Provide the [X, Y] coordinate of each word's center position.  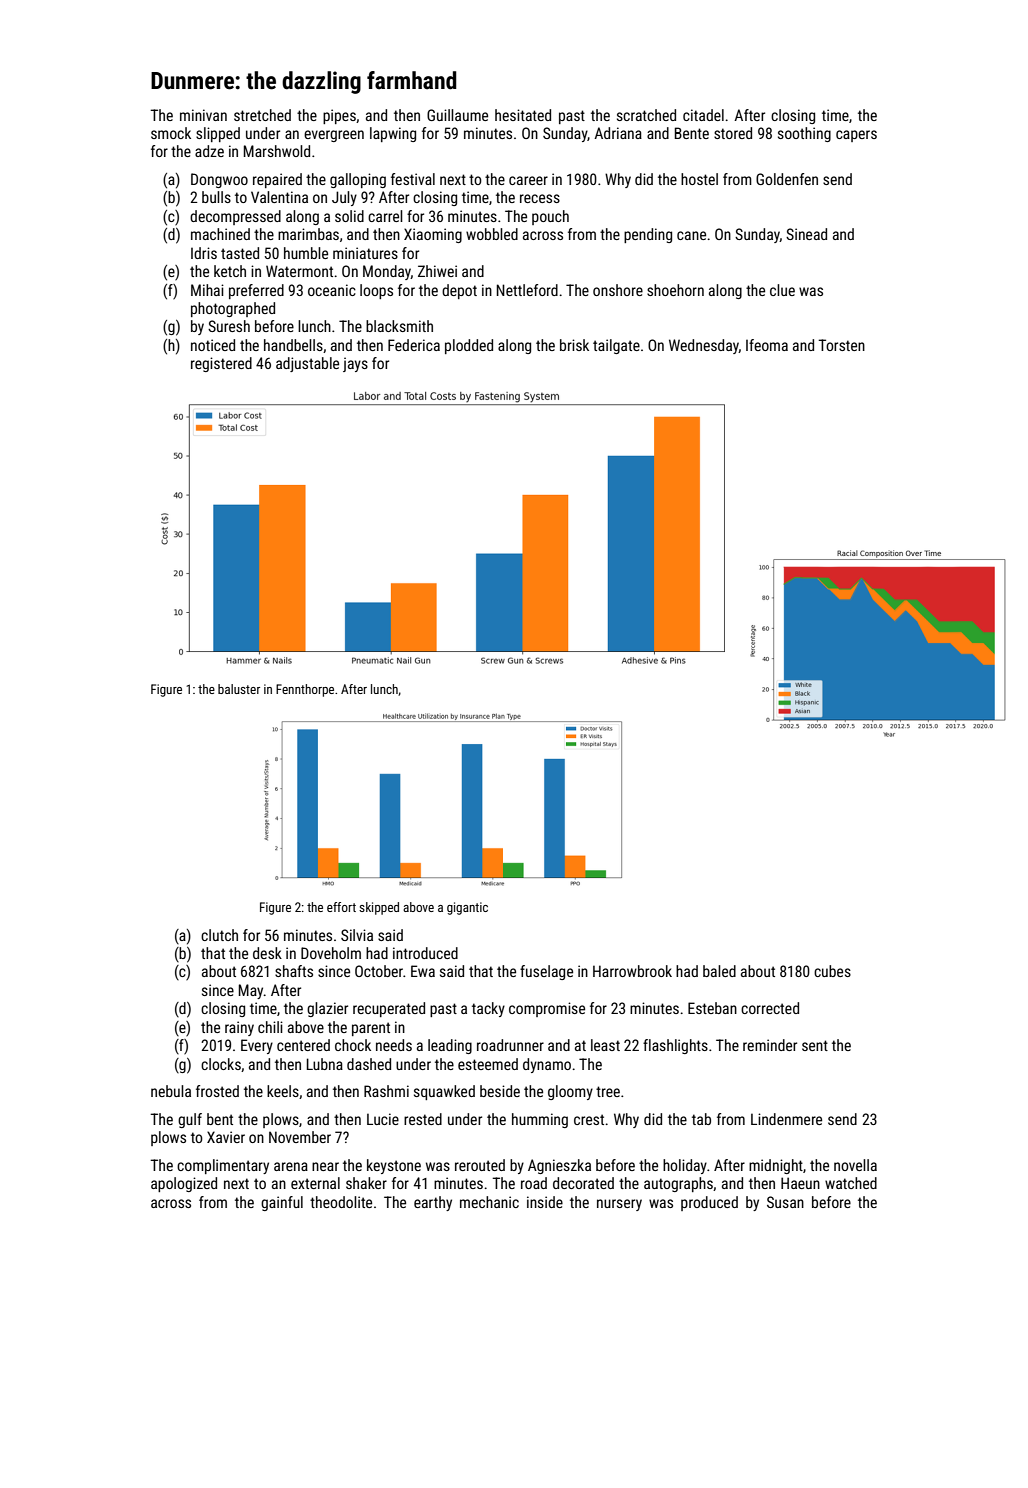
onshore [618, 290]
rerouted [480, 1165]
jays [355, 364]
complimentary [223, 1166]
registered [221, 364]
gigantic [467, 908]
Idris [204, 253]
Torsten [841, 345]
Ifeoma [767, 345]
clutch [219, 935]
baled [719, 971]
